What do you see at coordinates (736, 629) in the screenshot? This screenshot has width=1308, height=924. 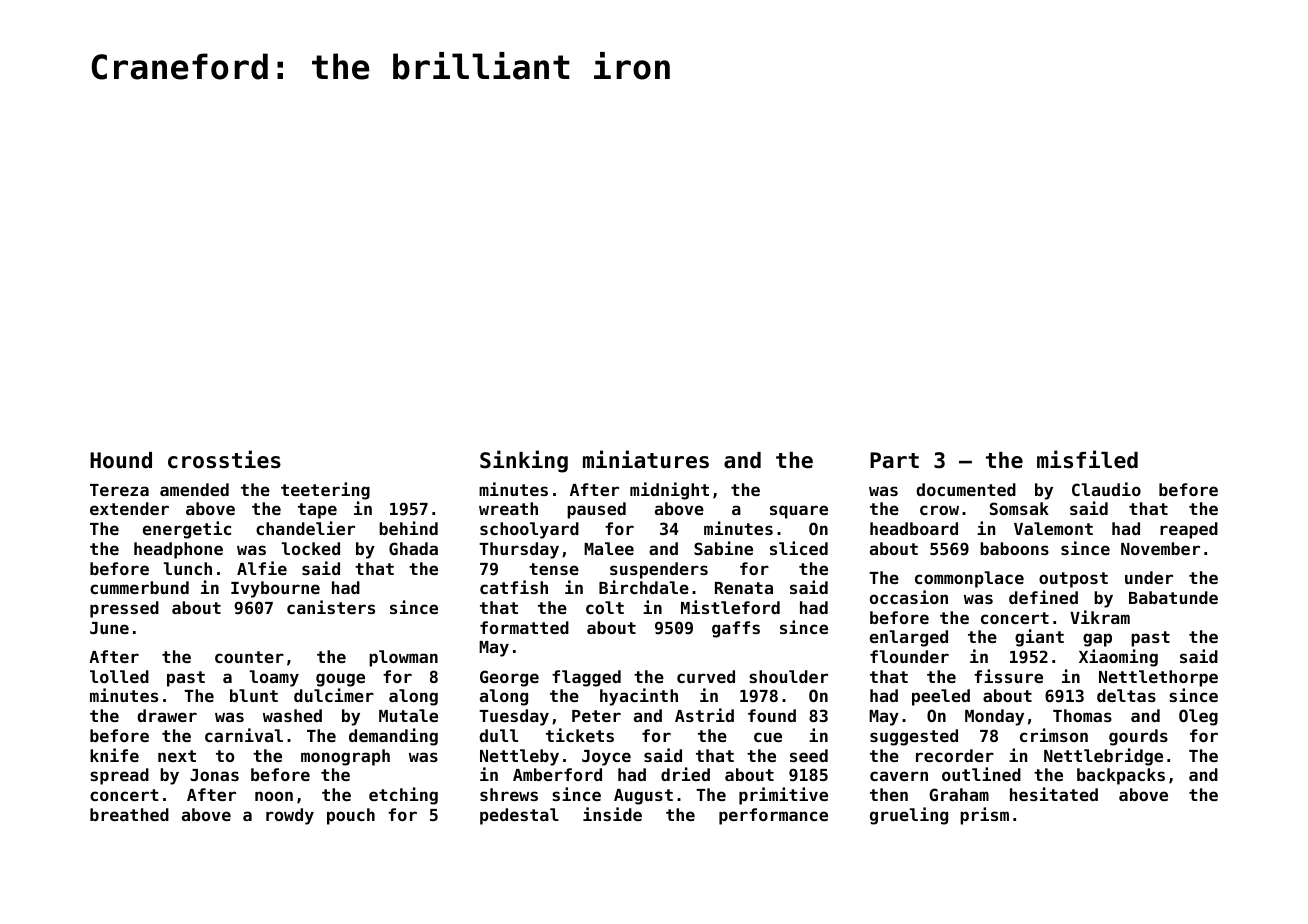 I see `gaffs` at bounding box center [736, 629].
